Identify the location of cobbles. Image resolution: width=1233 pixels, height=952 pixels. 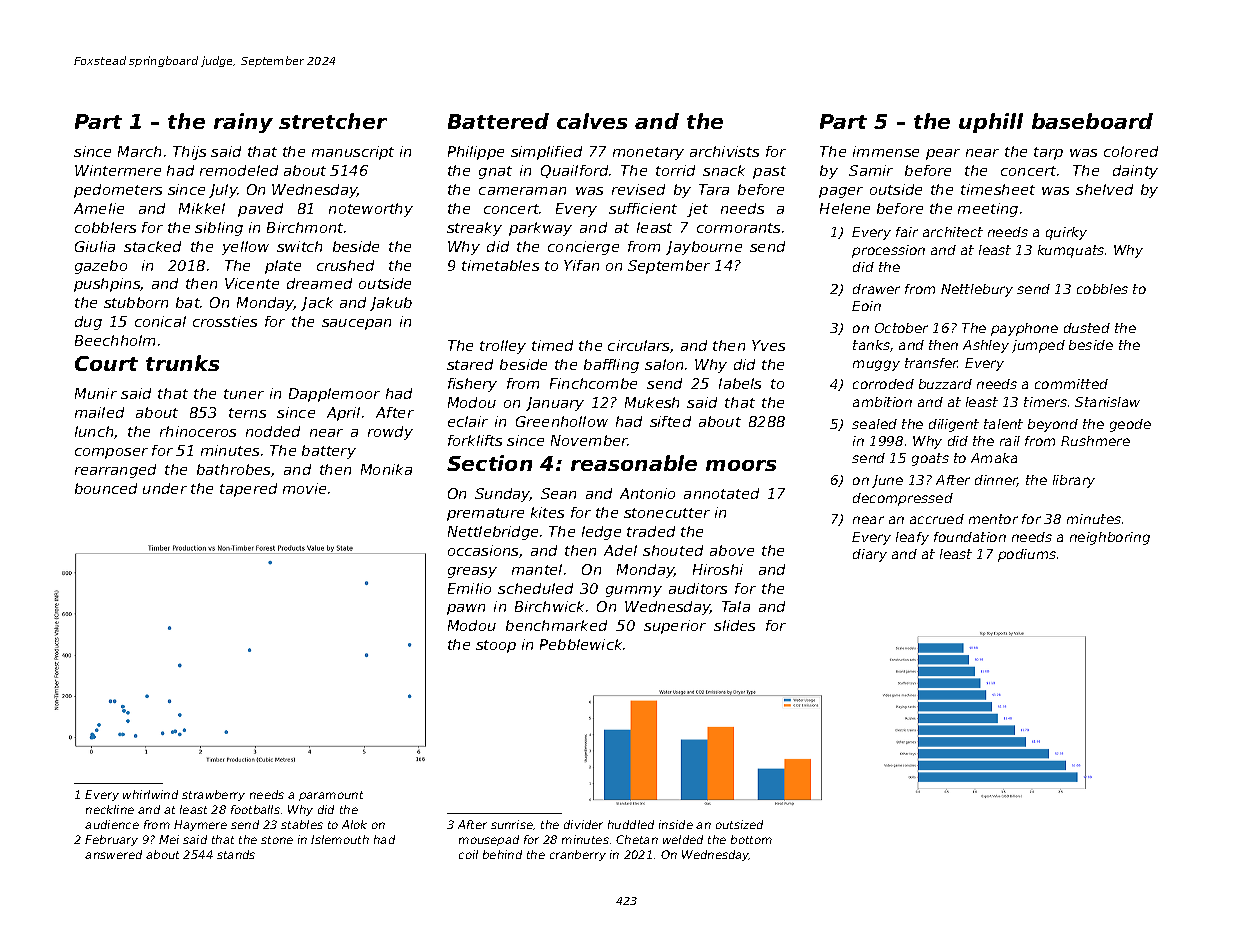
(1102, 289).
